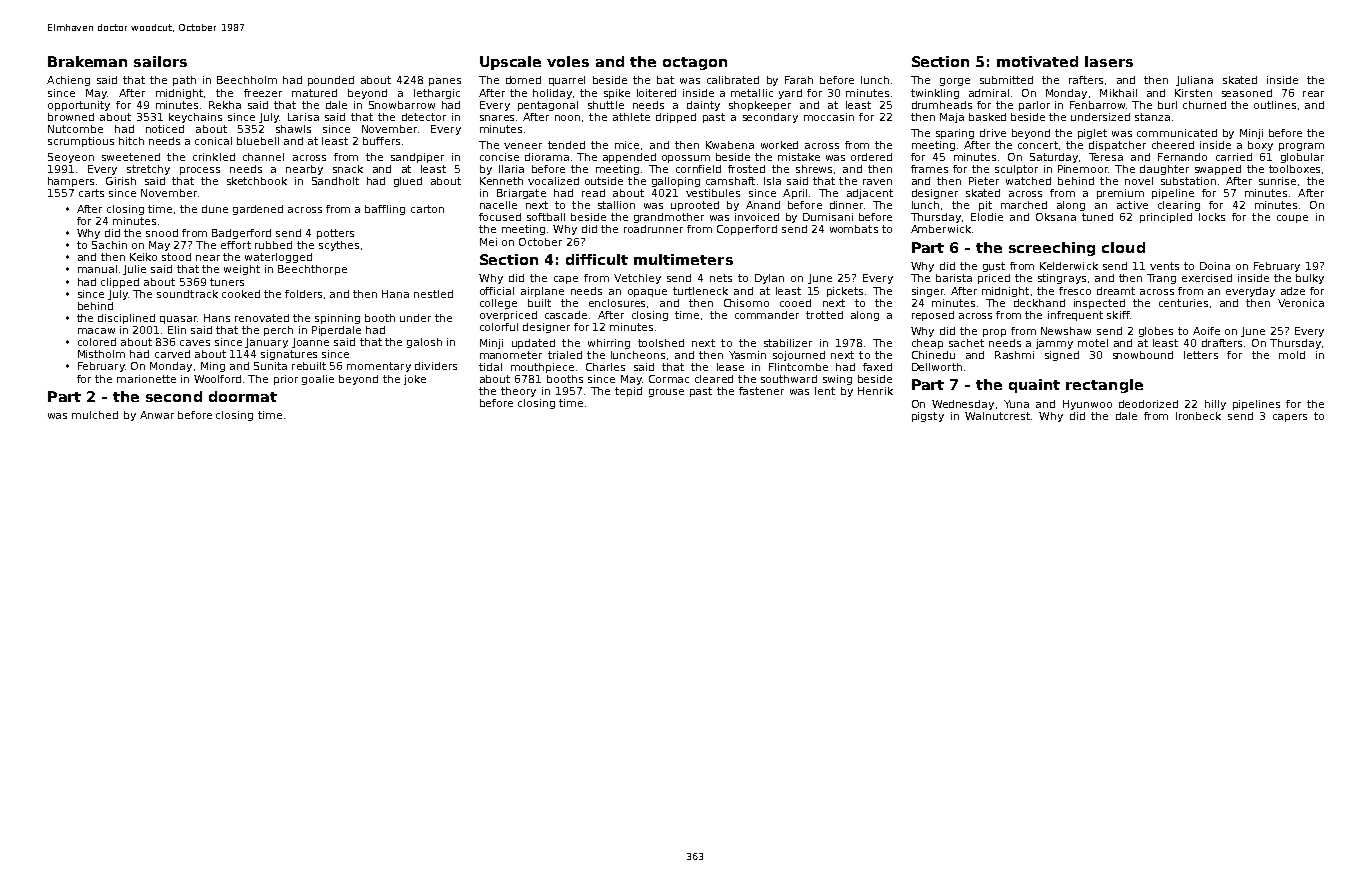  What do you see at coordinates (669, 218) in the image?
I see `grandmother` at bounding box center [669, 218].
